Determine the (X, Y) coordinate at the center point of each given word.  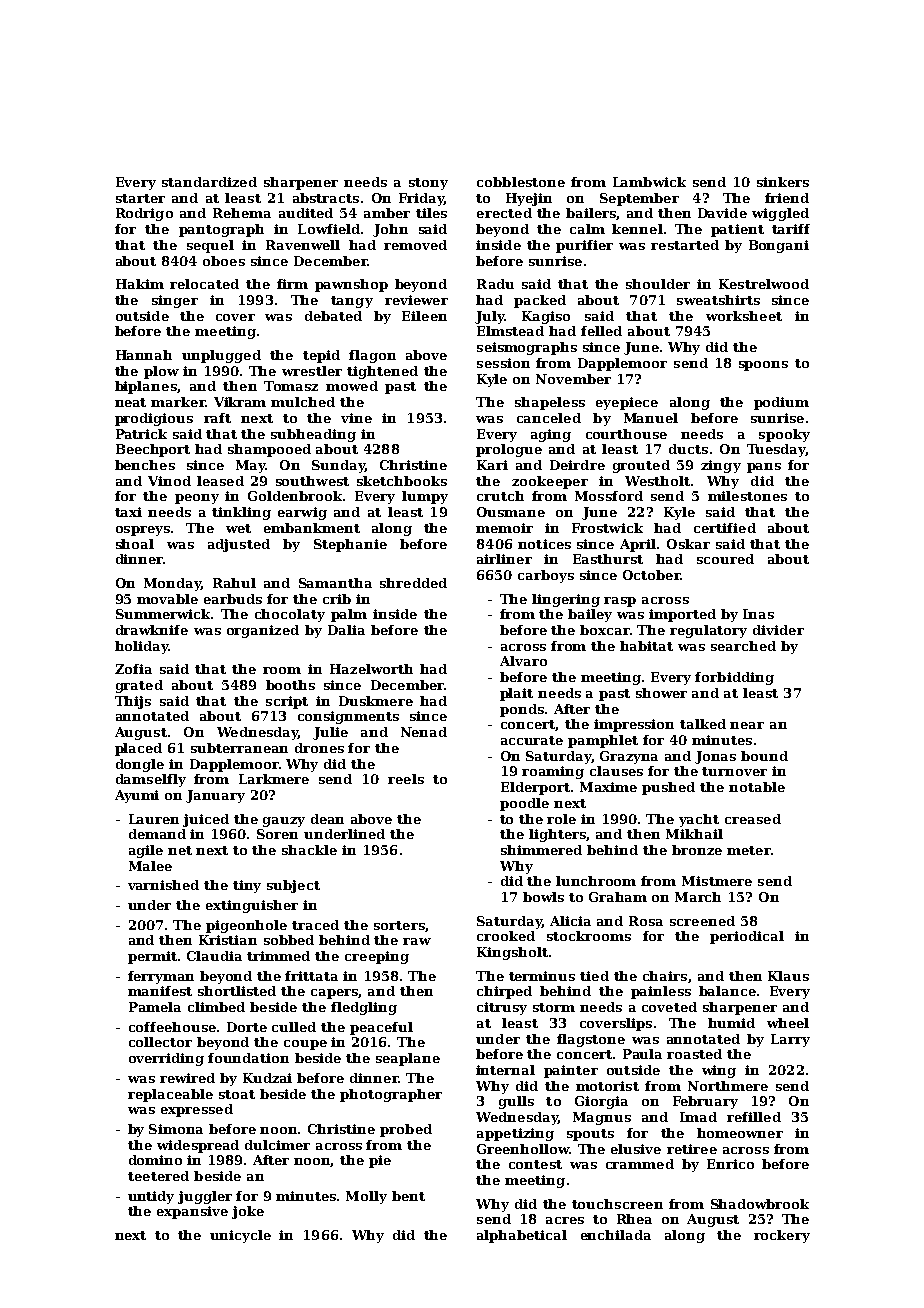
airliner (504, 559)
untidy (151, 1197)
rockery (782, 1236)
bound (764, 756)
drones (319, 748)
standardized (209, 182)
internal (505, 1070)
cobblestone (521, 182)
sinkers (783, 182)
